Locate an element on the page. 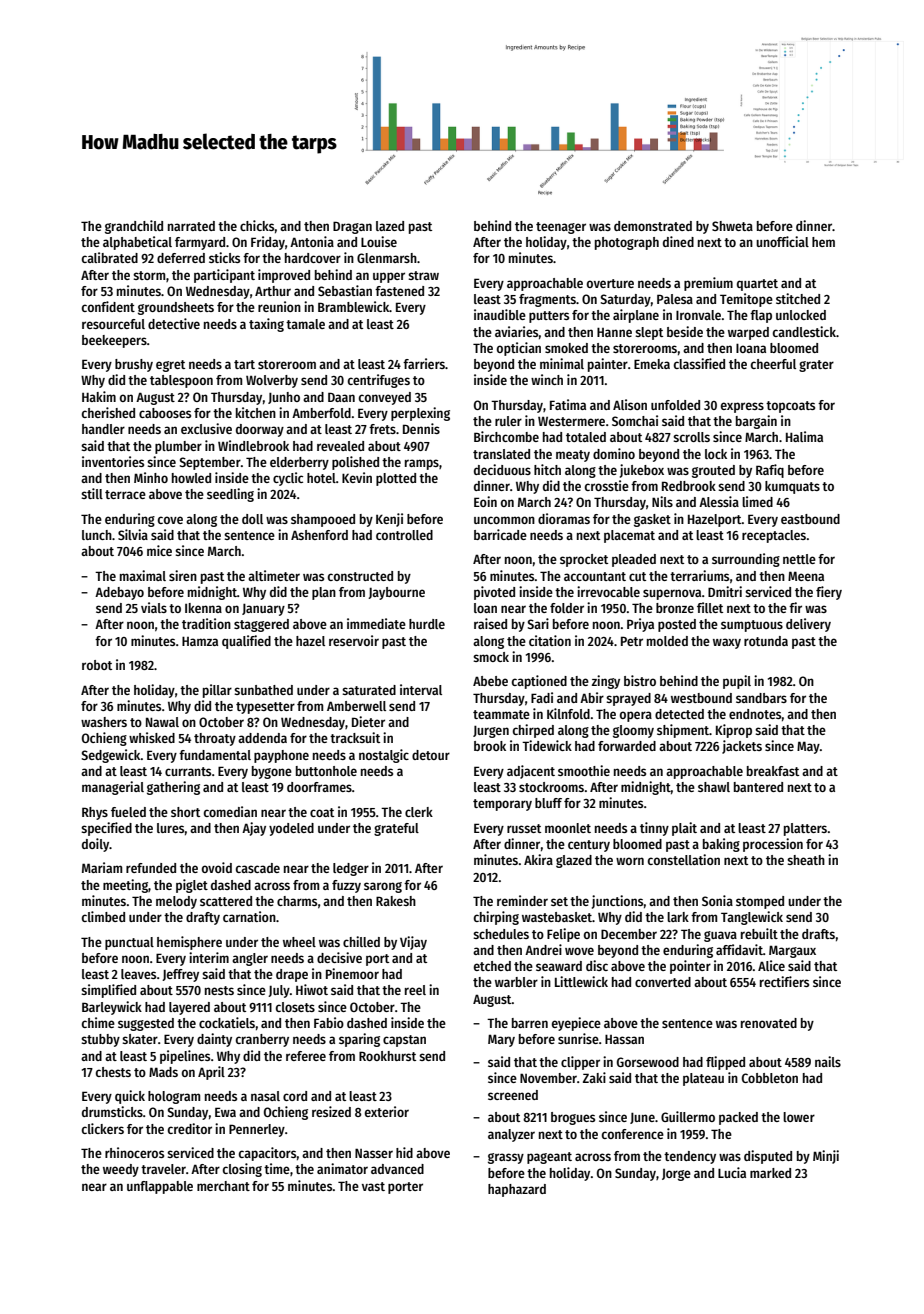 The height and width of the document is (1314, 924). narrated is located at coordinates (191, 226).
